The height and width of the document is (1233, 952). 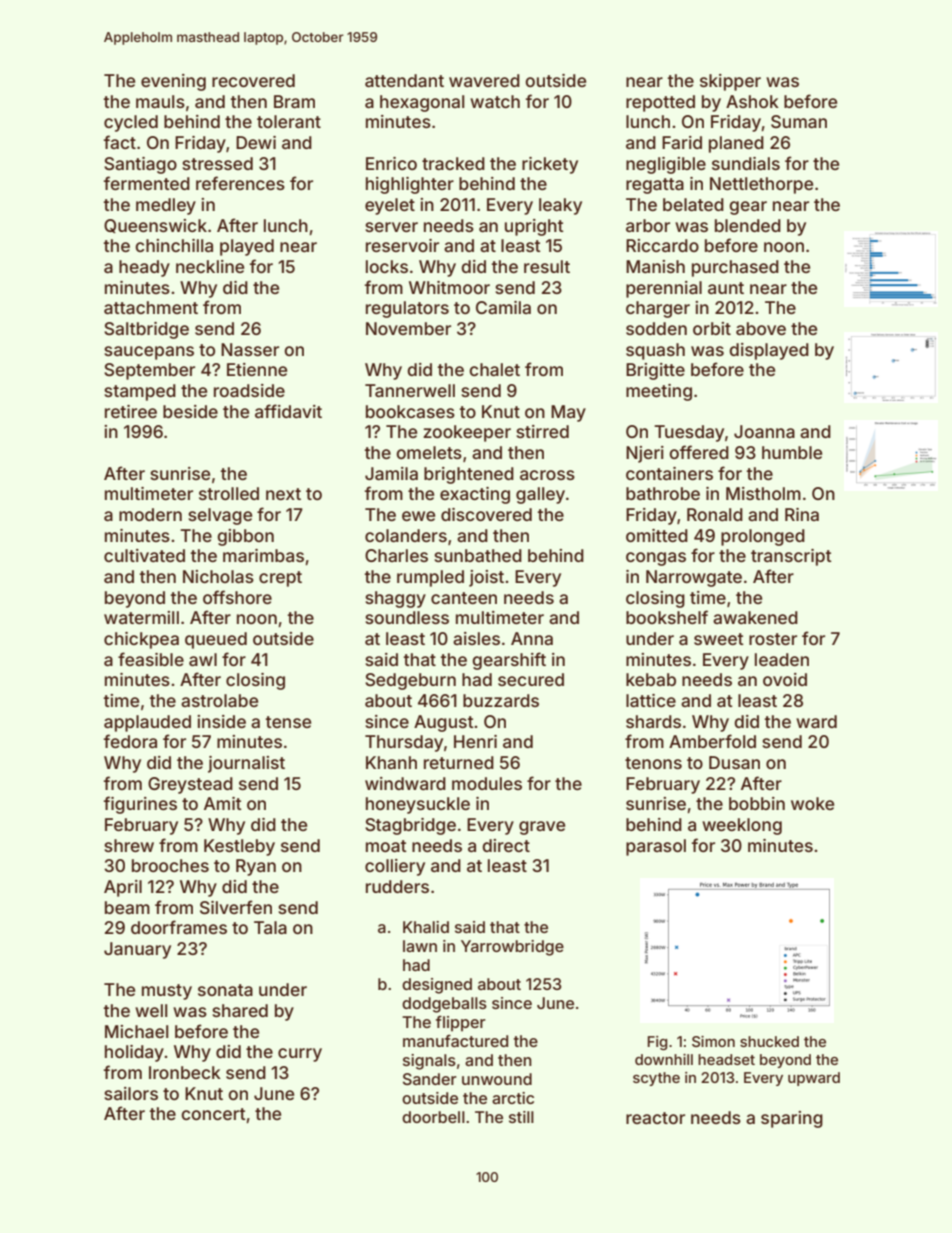 I want to click on sailors, so click(x=131, y=1093).
